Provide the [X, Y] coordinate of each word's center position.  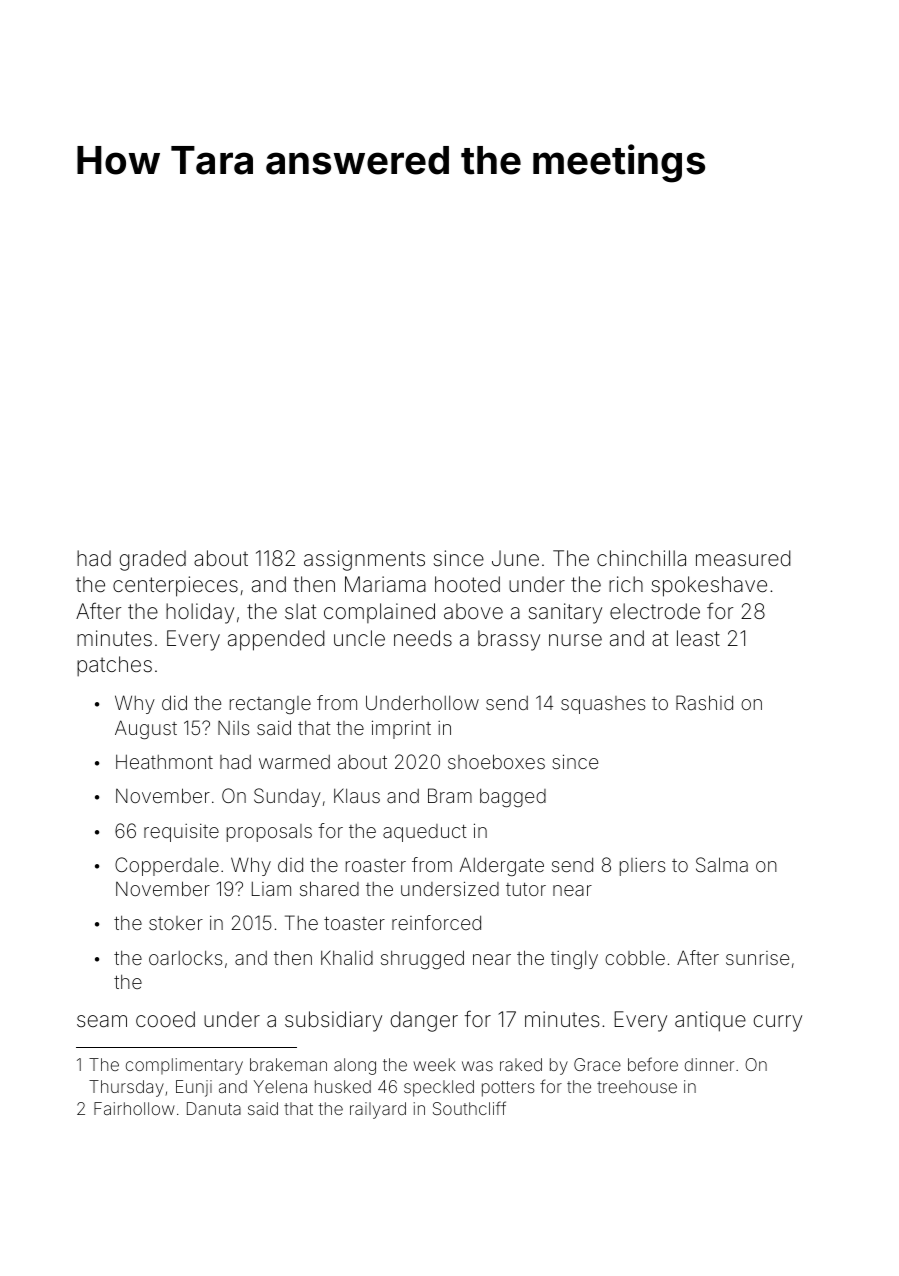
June [515, 558]
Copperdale [167, 866]
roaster [376, 865]
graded [153, 560]
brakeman [288, 1064]
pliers [642, 867]
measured [743, 558]
